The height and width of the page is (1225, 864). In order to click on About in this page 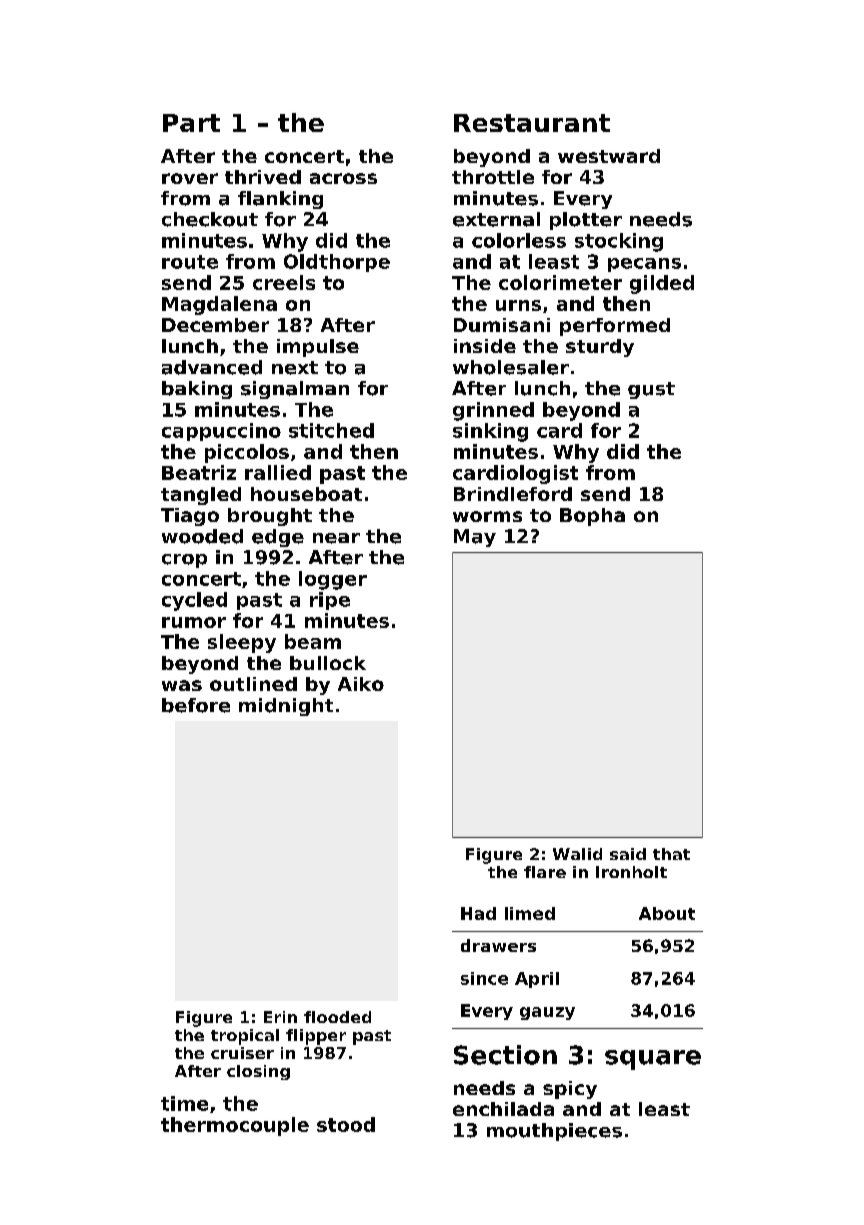, I will do `click(667, 913)`.
